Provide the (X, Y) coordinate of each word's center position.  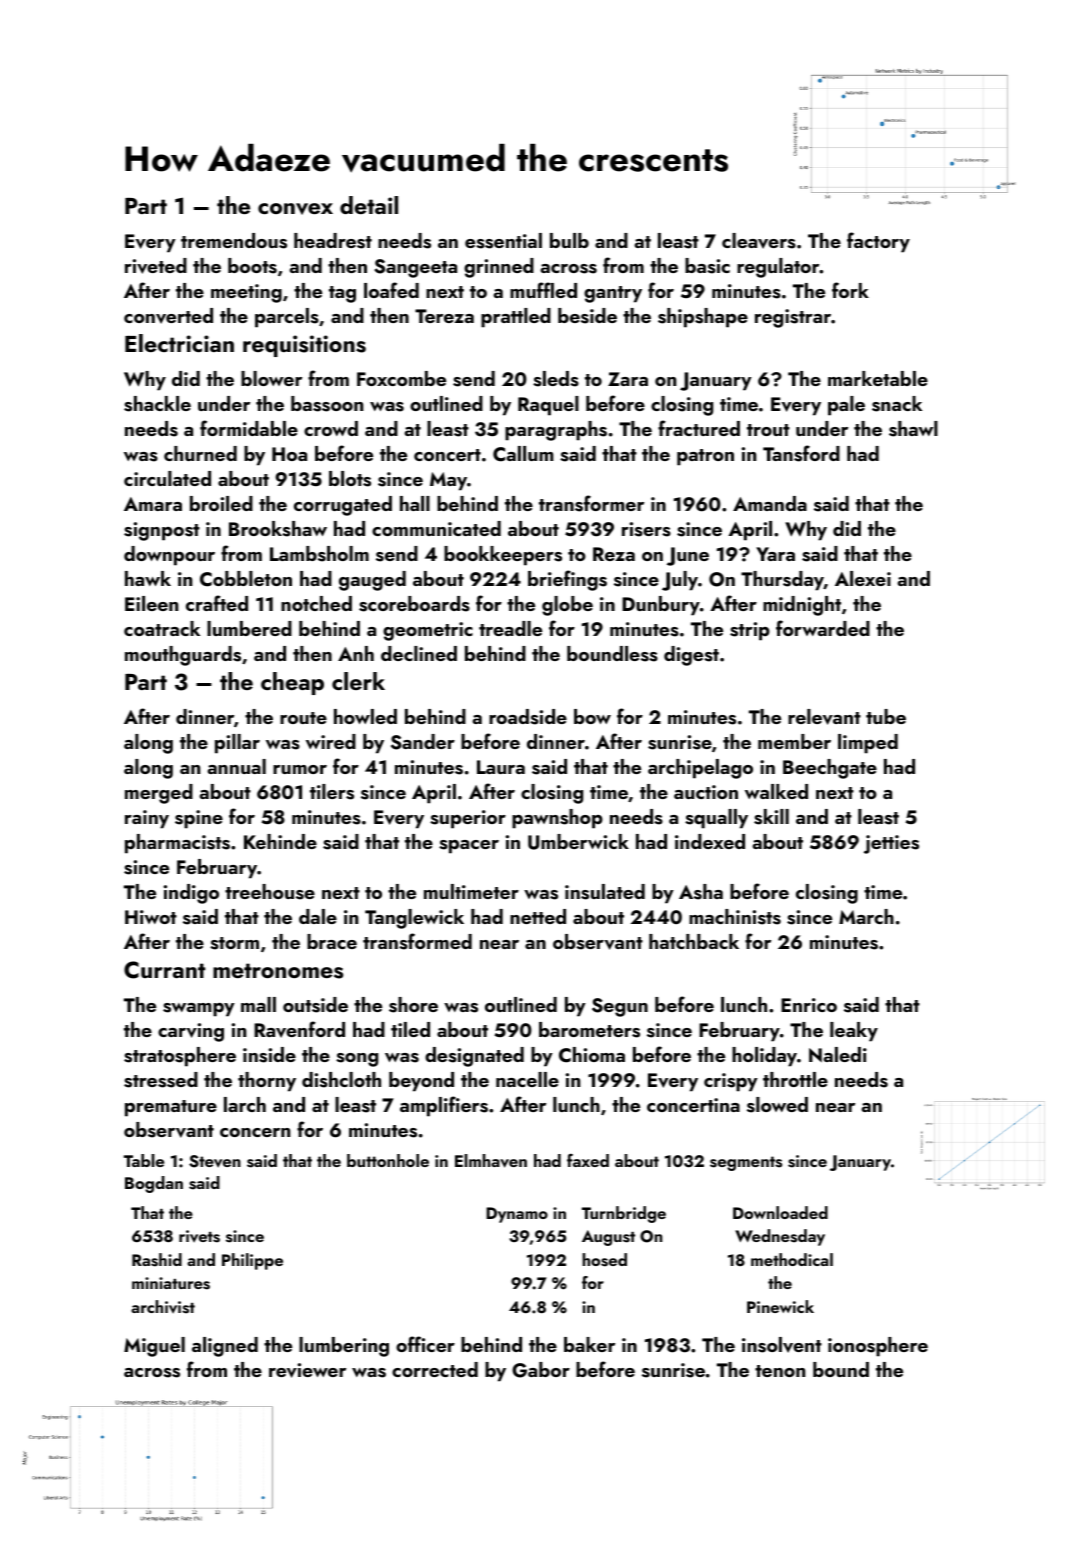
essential (503, 241)
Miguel (154, 1347)
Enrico (809, 1005)
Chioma (592, 1055)
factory (878, 242)
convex (295, 209)
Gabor (541, 1370)
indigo (191, 894)
